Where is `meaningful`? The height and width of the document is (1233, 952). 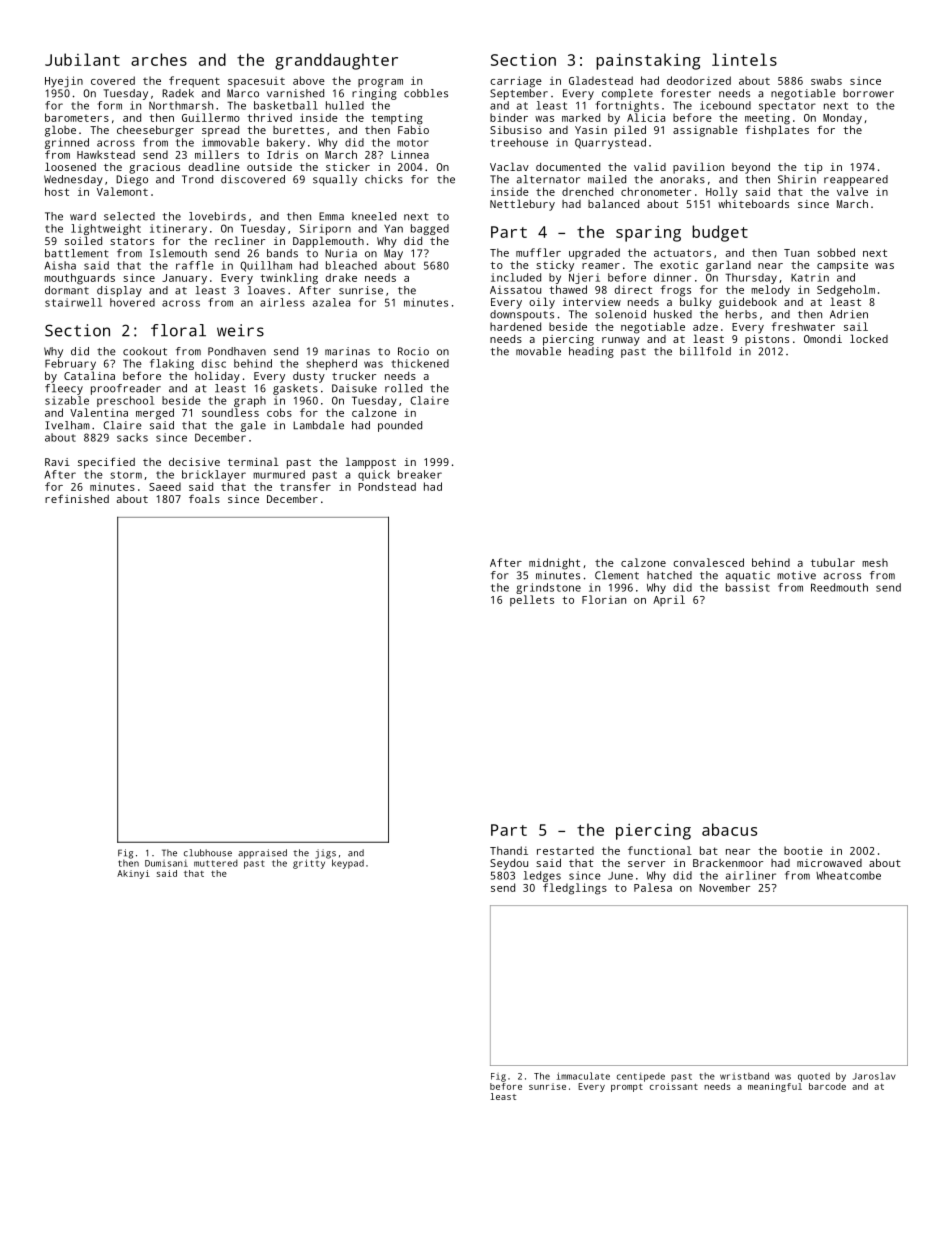 meaningful is located at coordinates (775, 1087).
